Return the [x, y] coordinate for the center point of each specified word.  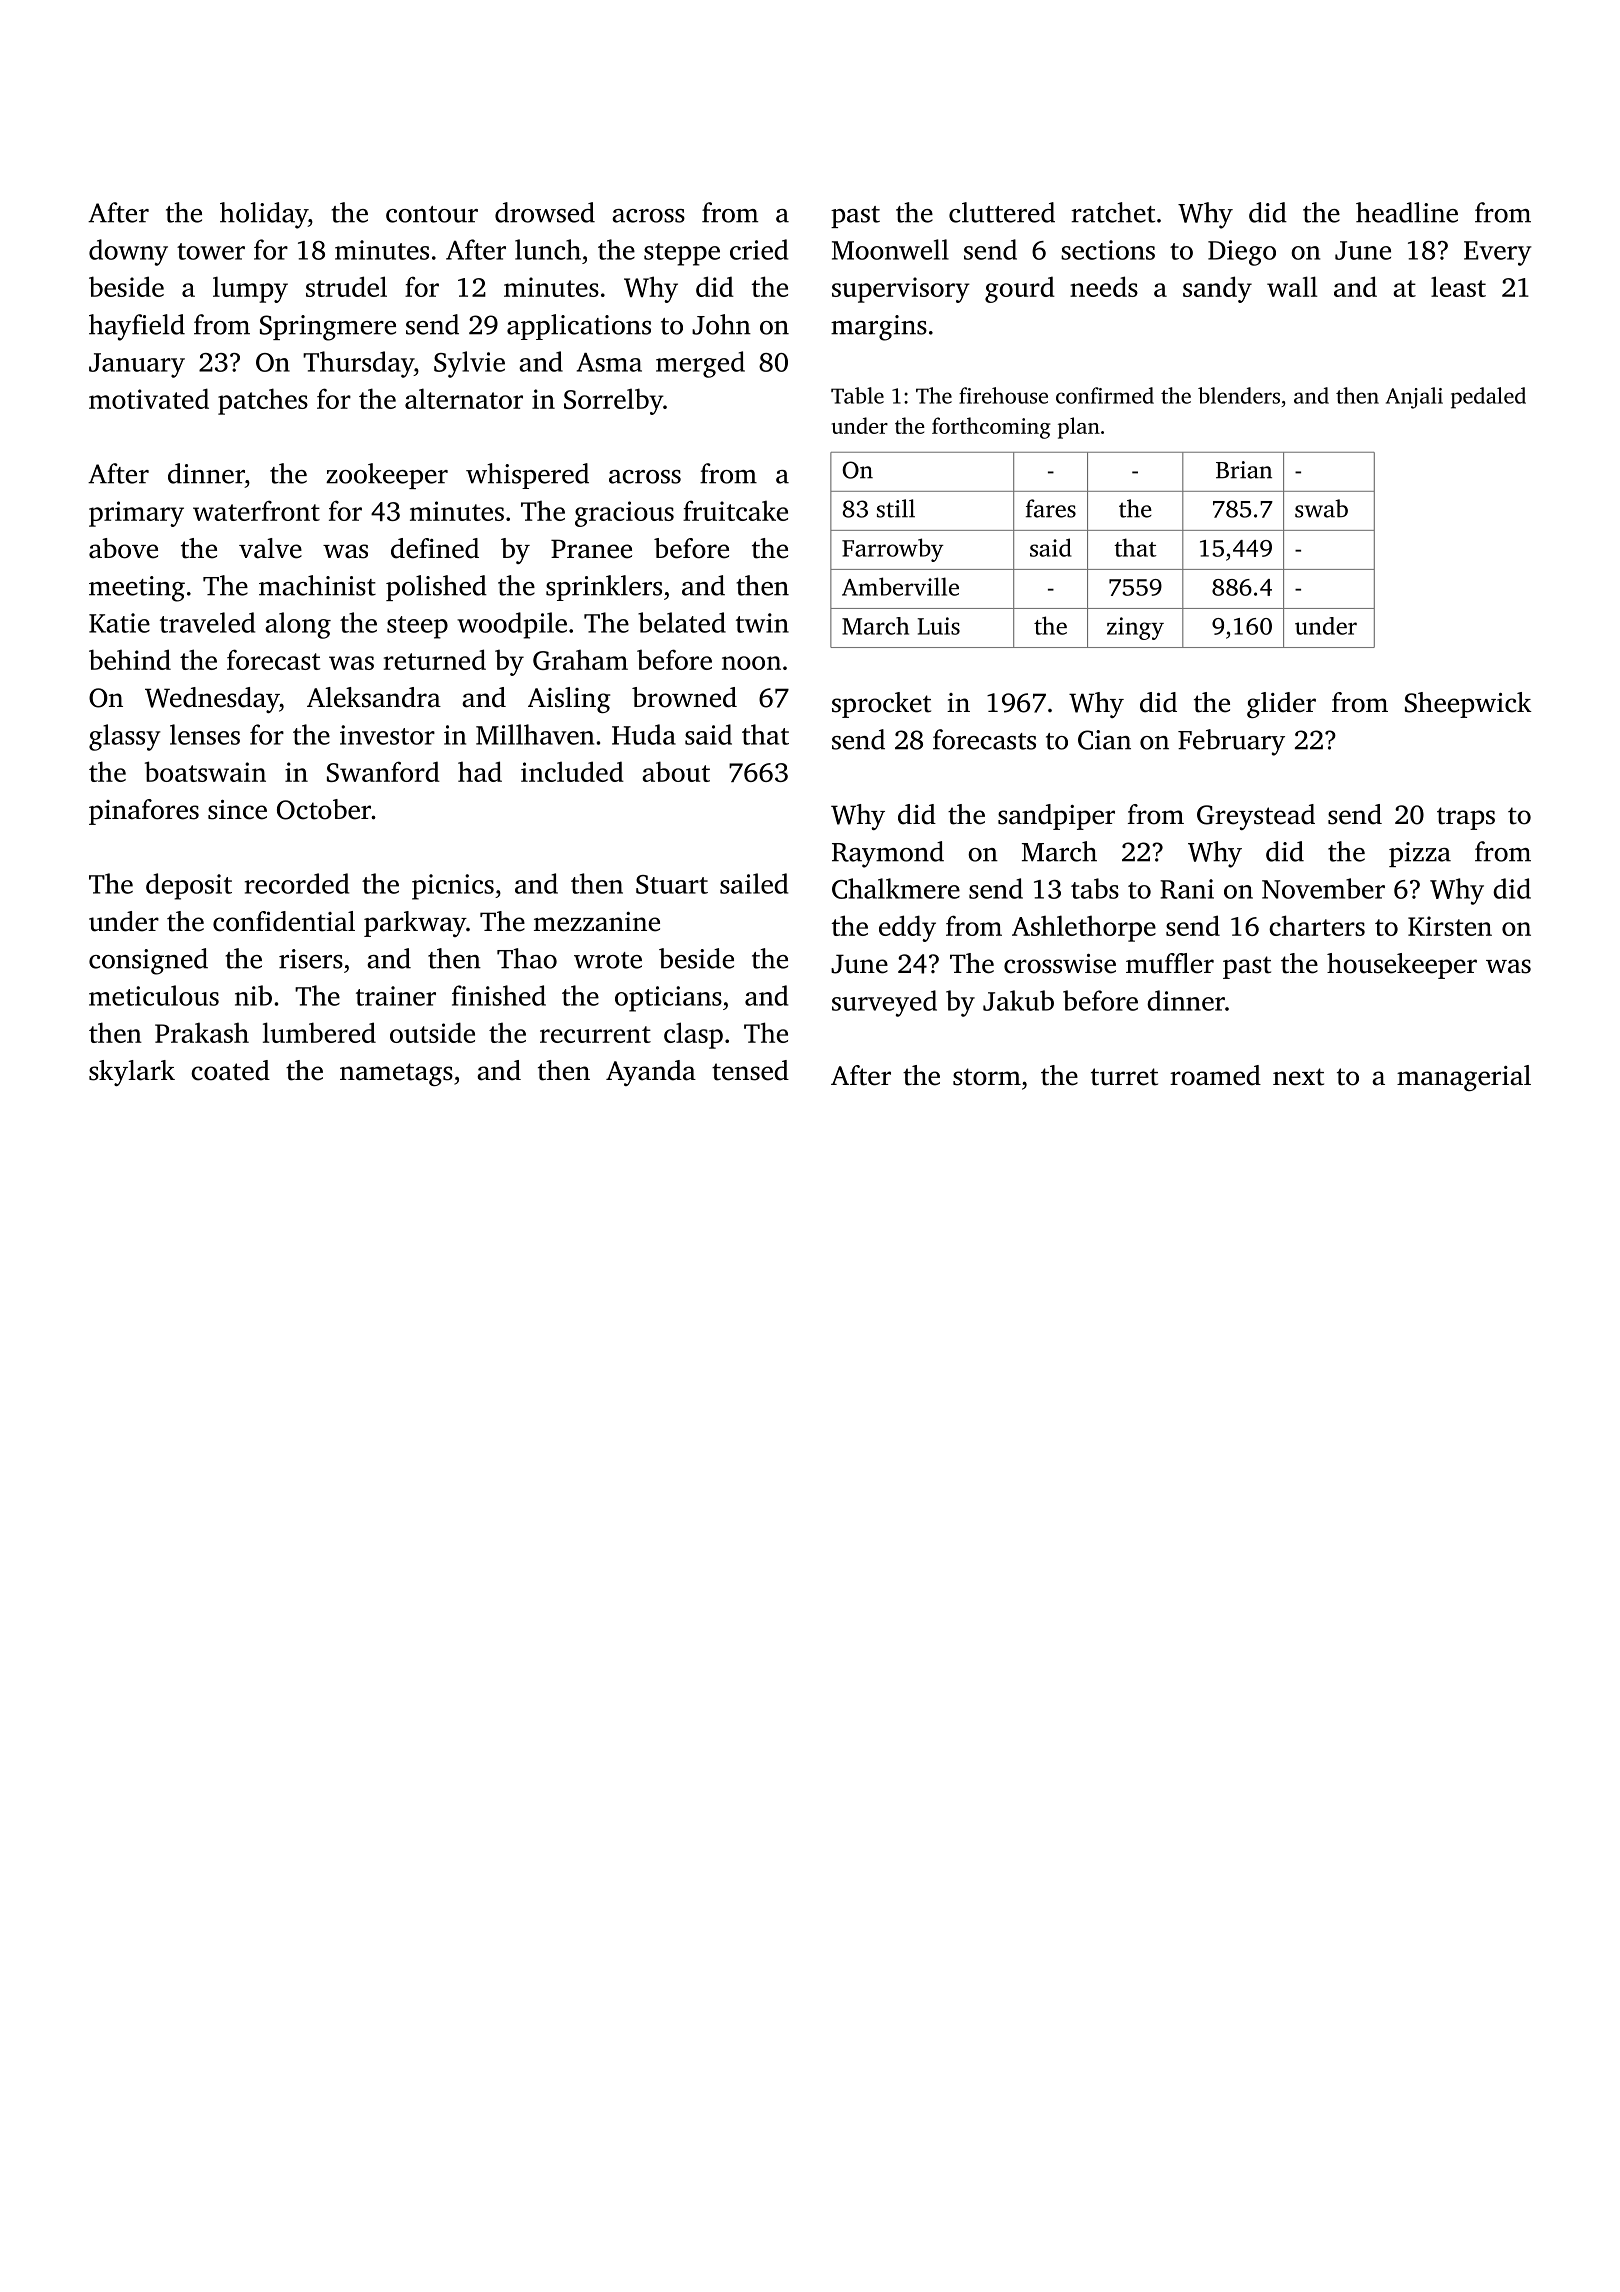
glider [1281, 705]
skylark [132, 1073]
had [480, 771]
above [123, 548]
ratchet [1113, 212]
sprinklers [604, 588]
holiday [264, 215]
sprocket [881, 705]
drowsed [545, 212]
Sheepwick [1468, 705]
